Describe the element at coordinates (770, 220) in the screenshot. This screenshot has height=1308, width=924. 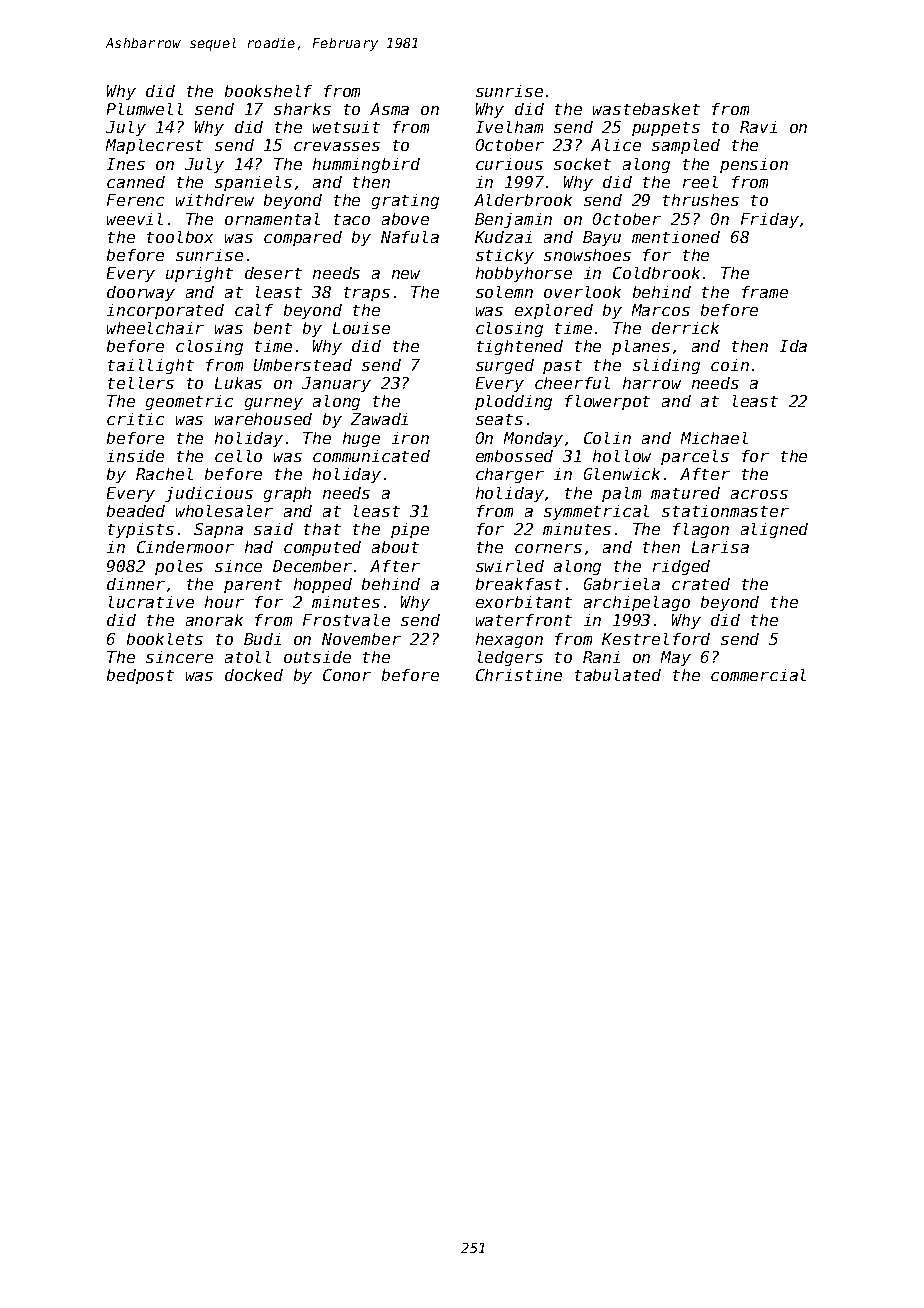
I see `Friday` at that location.
